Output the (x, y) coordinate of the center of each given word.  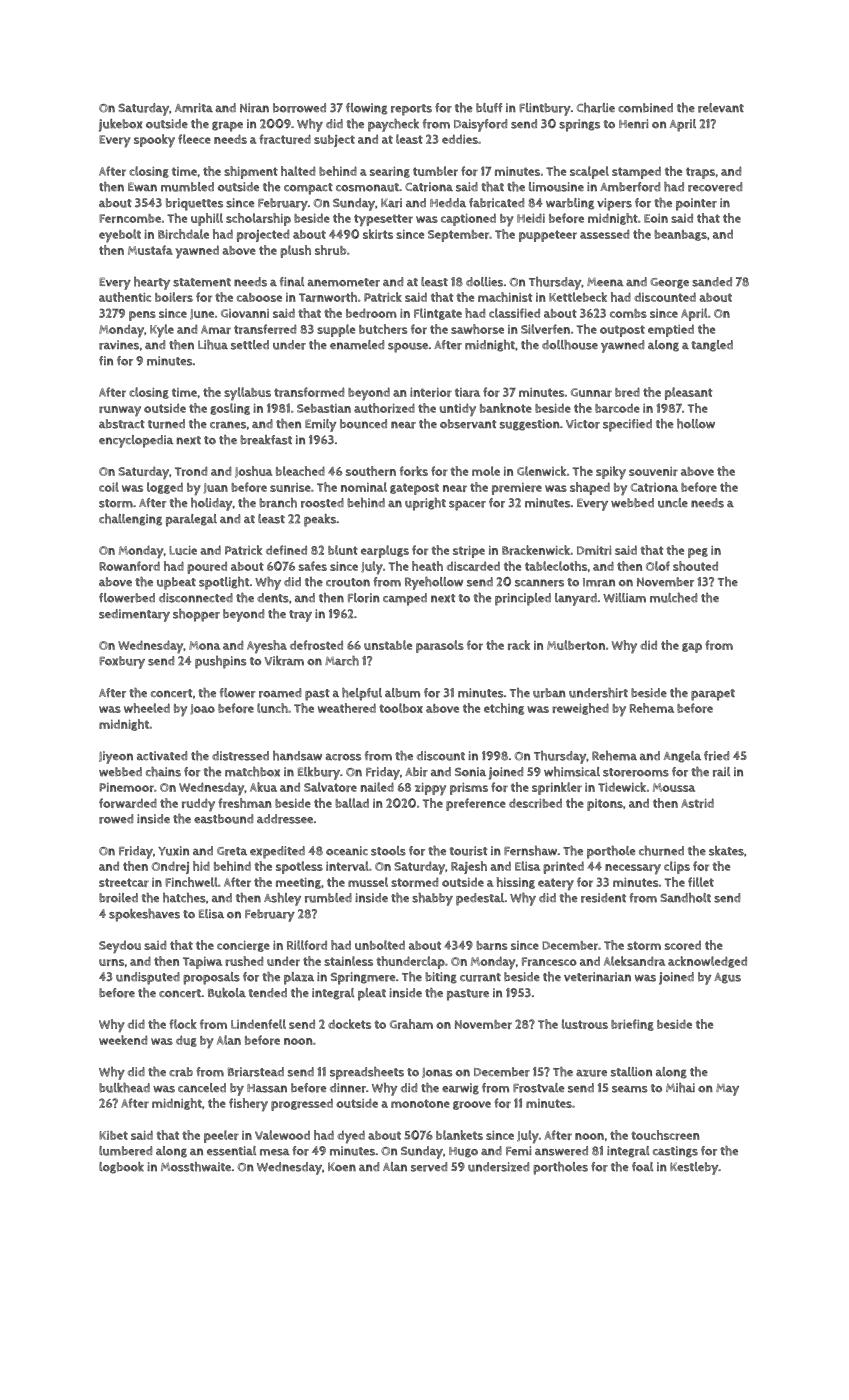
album (402, 693)
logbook (121, 1168)
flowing (366, 109)
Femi (518, 1151)
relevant (721, 108)
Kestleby (694, 1168)
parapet (713, 695)
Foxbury (122, 662)
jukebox (121, 125)
